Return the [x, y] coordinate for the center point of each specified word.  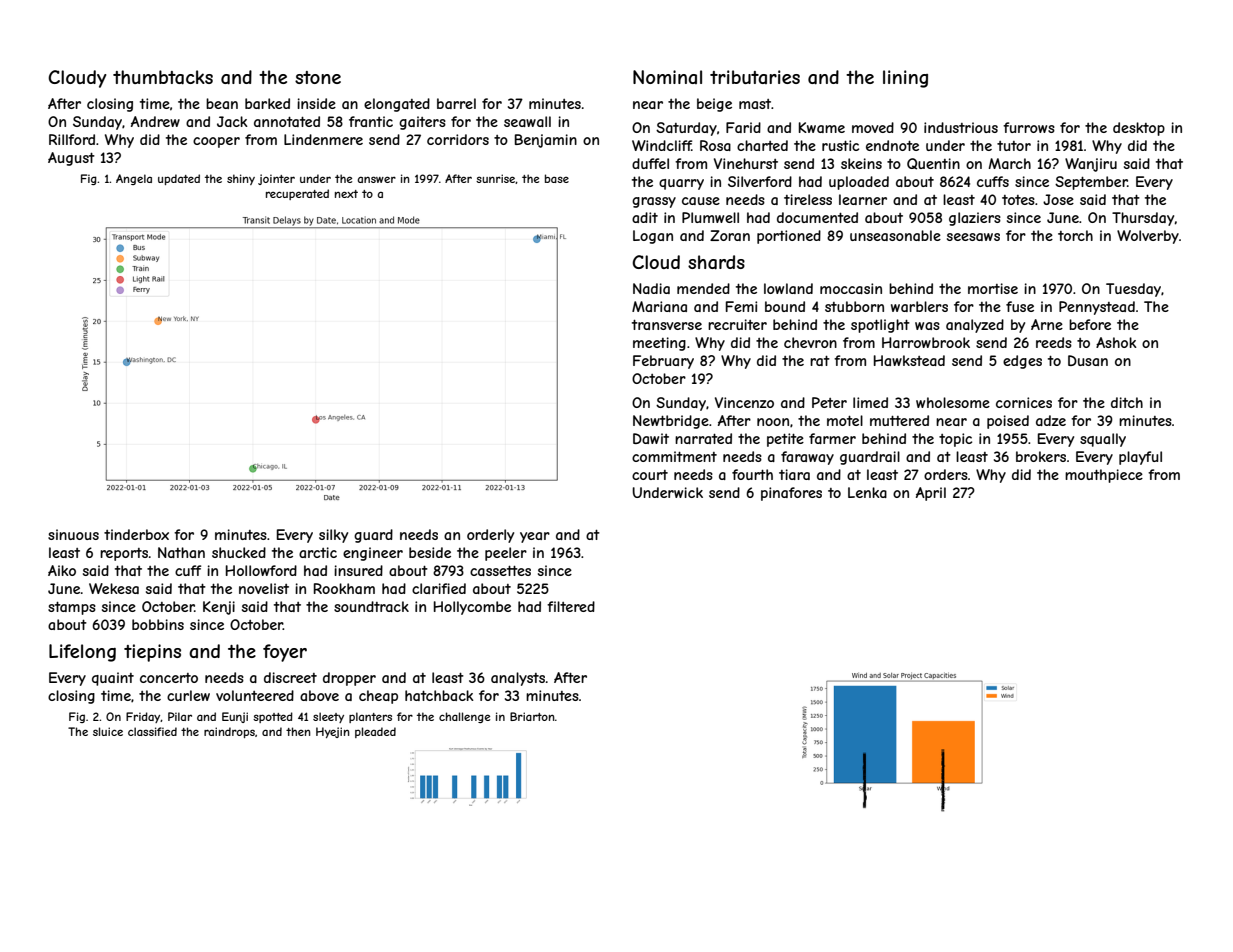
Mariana [659, 306]
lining [905, 79]
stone [318, 77]
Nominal [667, 77]
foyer [285, 653]
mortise [993, 288]
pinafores [791, 494]
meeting [659, 344]
